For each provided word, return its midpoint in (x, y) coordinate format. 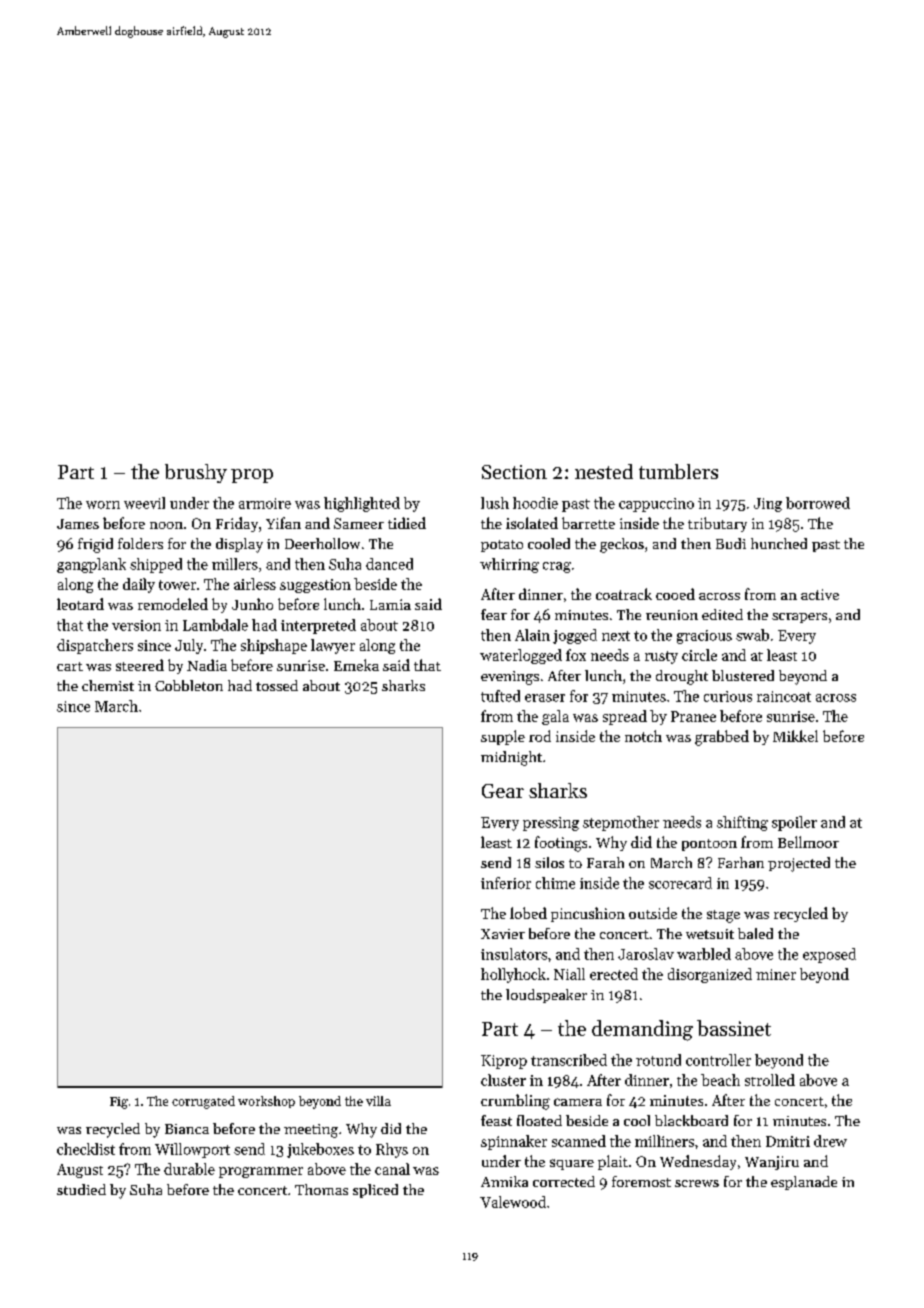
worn (103, 505)
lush (495, 503)
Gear (503, 791)
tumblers (678, 471)
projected (799, 864)
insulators (514, 954)
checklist (86, 1149)
